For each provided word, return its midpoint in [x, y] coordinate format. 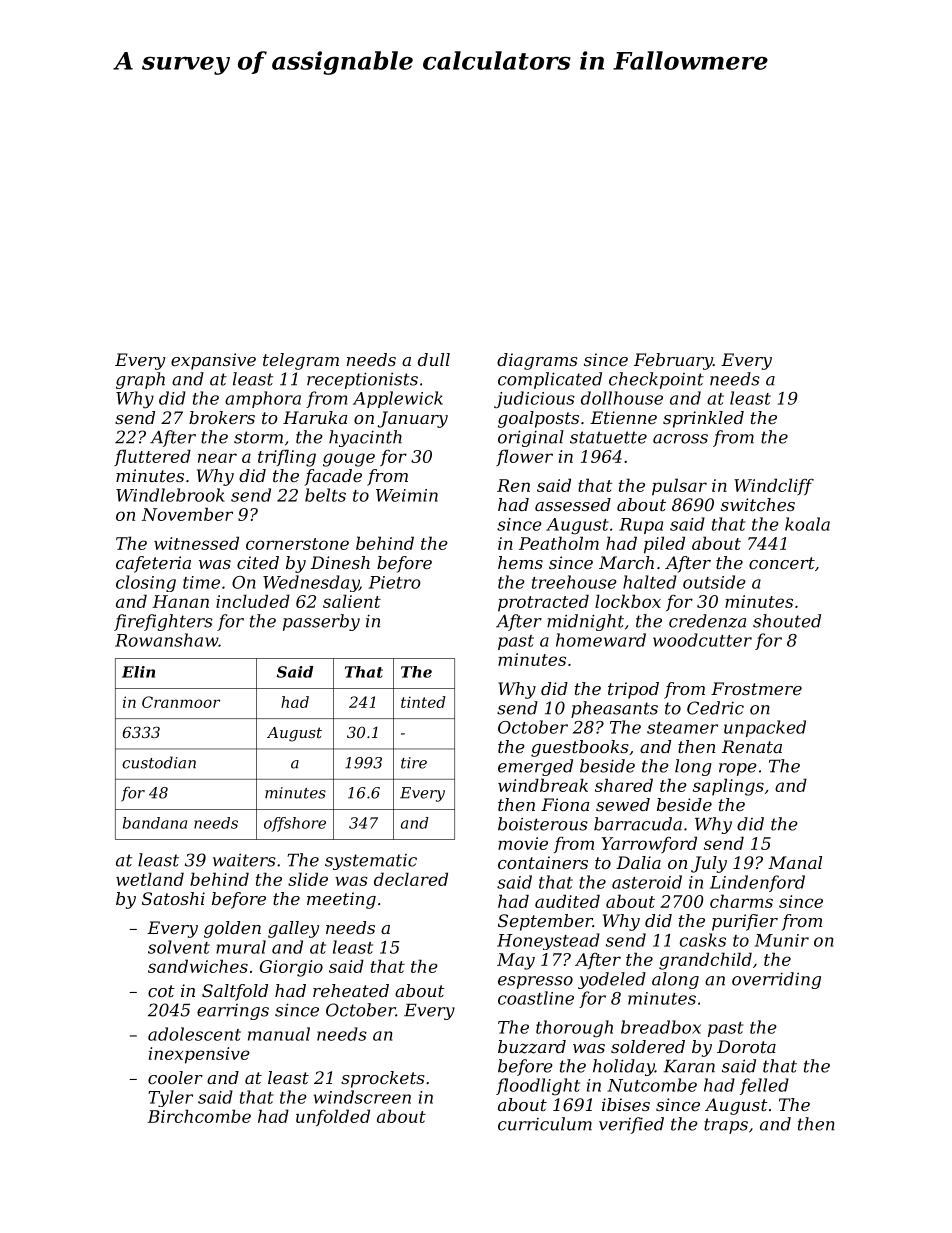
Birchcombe [199, 1116]
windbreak [543, 785]
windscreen [362, 1097]
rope [738, 769]
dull [434, 359]
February [673, 361]
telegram [301, 361]
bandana [155, 823]
